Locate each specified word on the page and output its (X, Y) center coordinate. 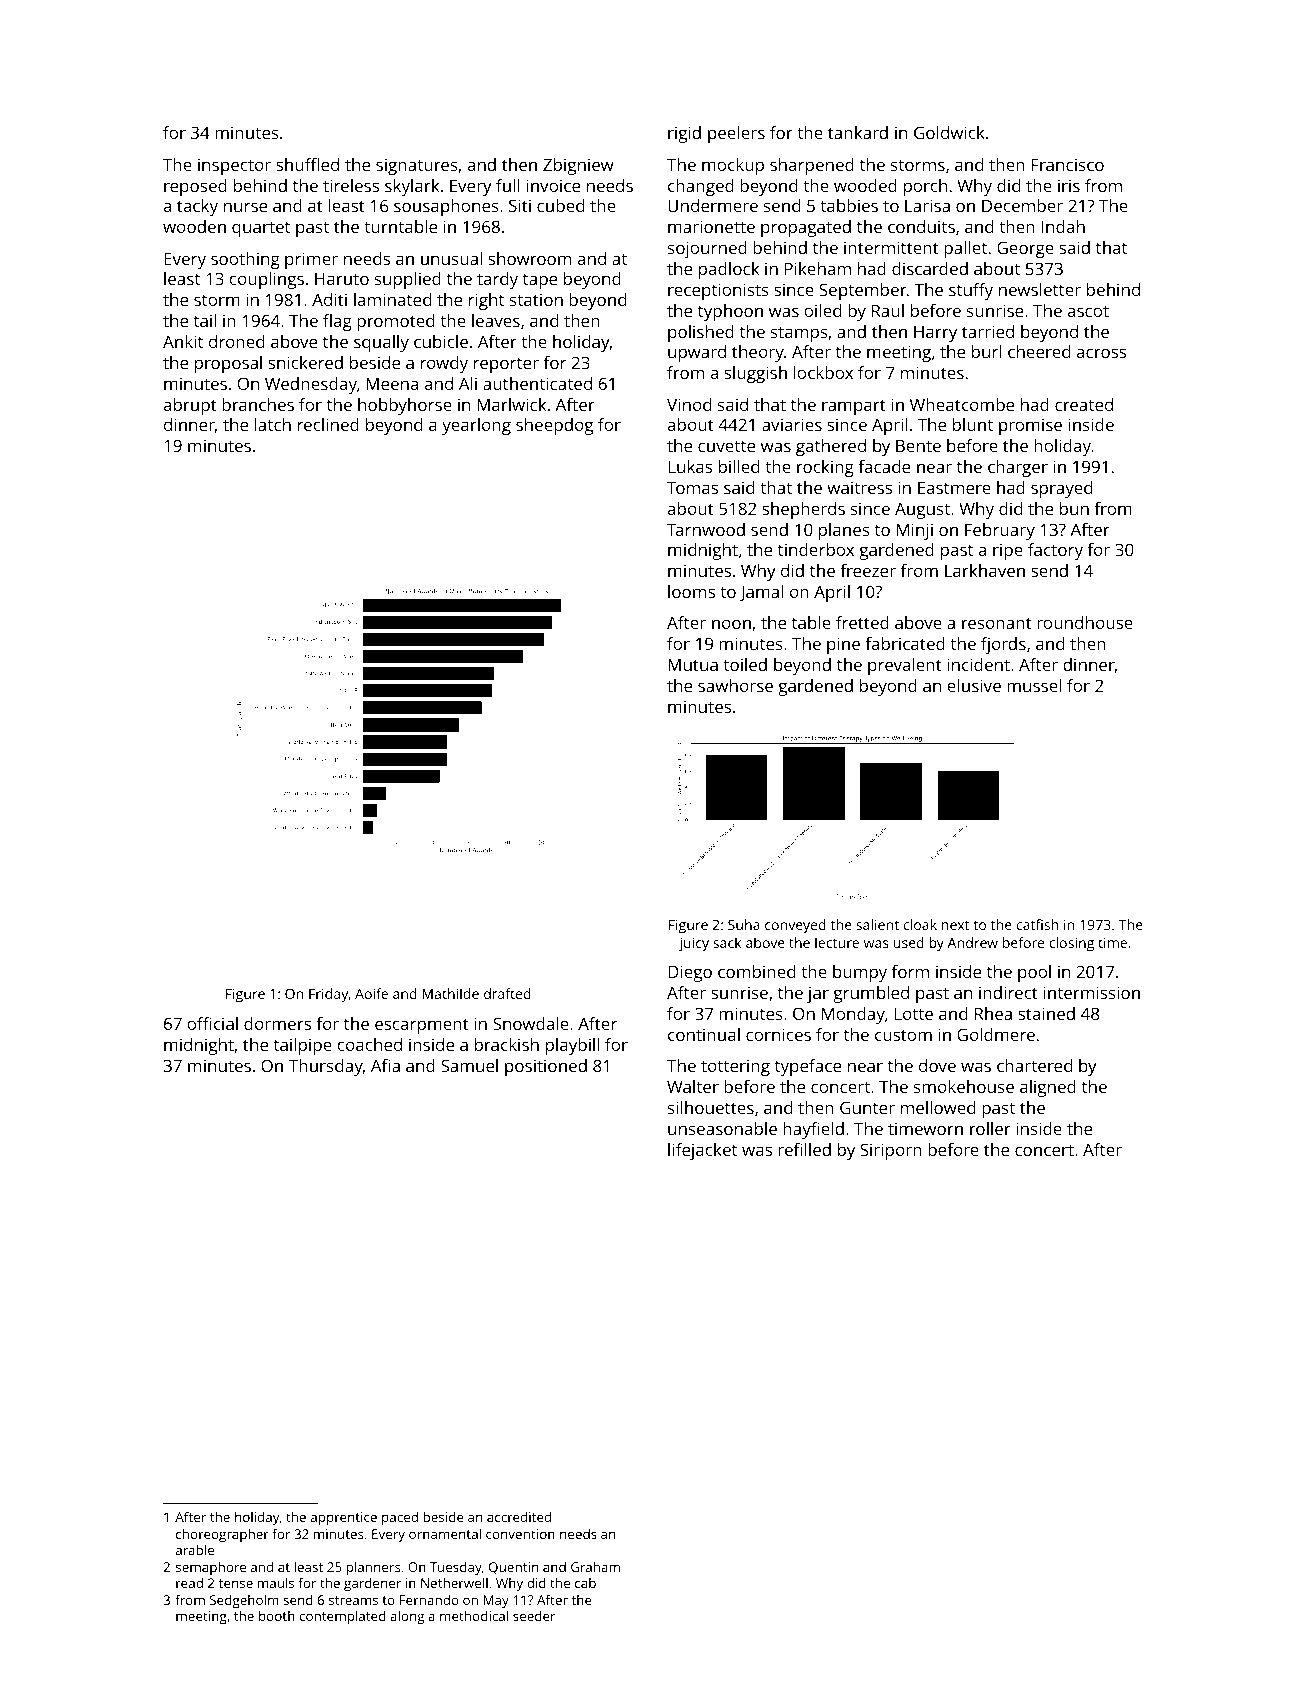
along (407, 1617)
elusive (974, 685)
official (212, 1023)
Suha (744, 924)
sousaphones (446, 207)
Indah (1063, 226)
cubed (560, 205)
